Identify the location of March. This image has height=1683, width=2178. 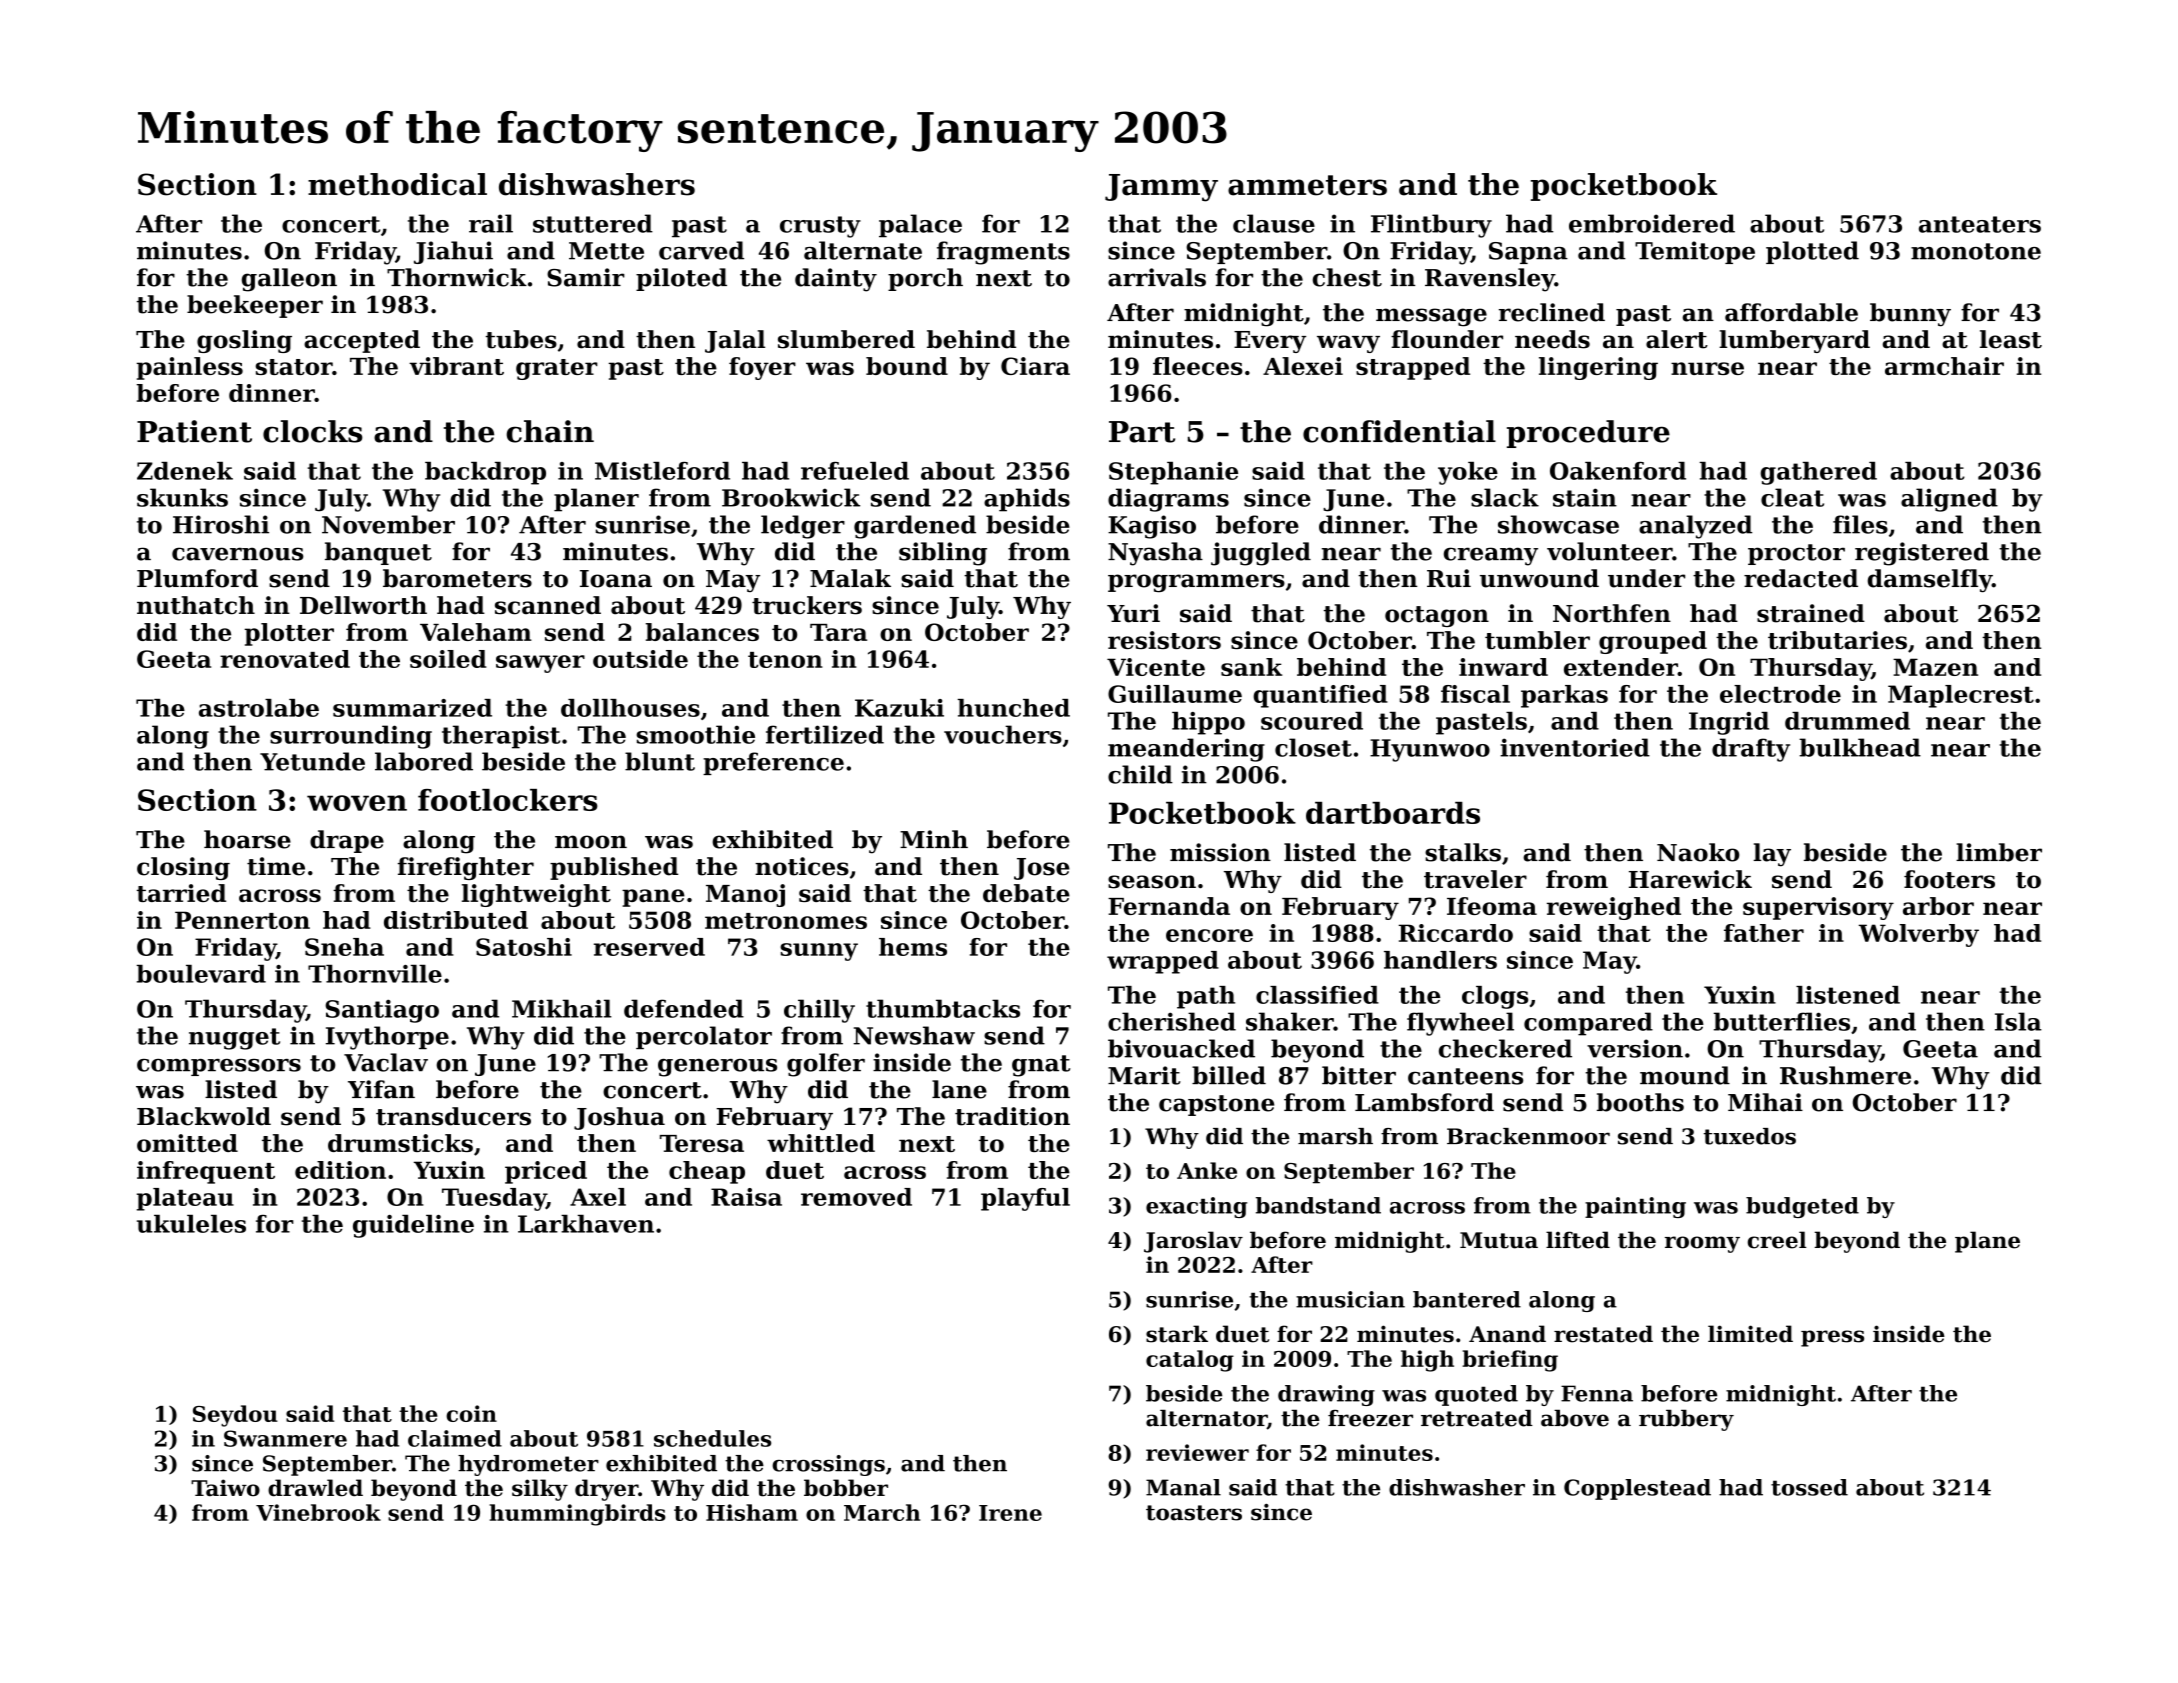
(882, 1512).
